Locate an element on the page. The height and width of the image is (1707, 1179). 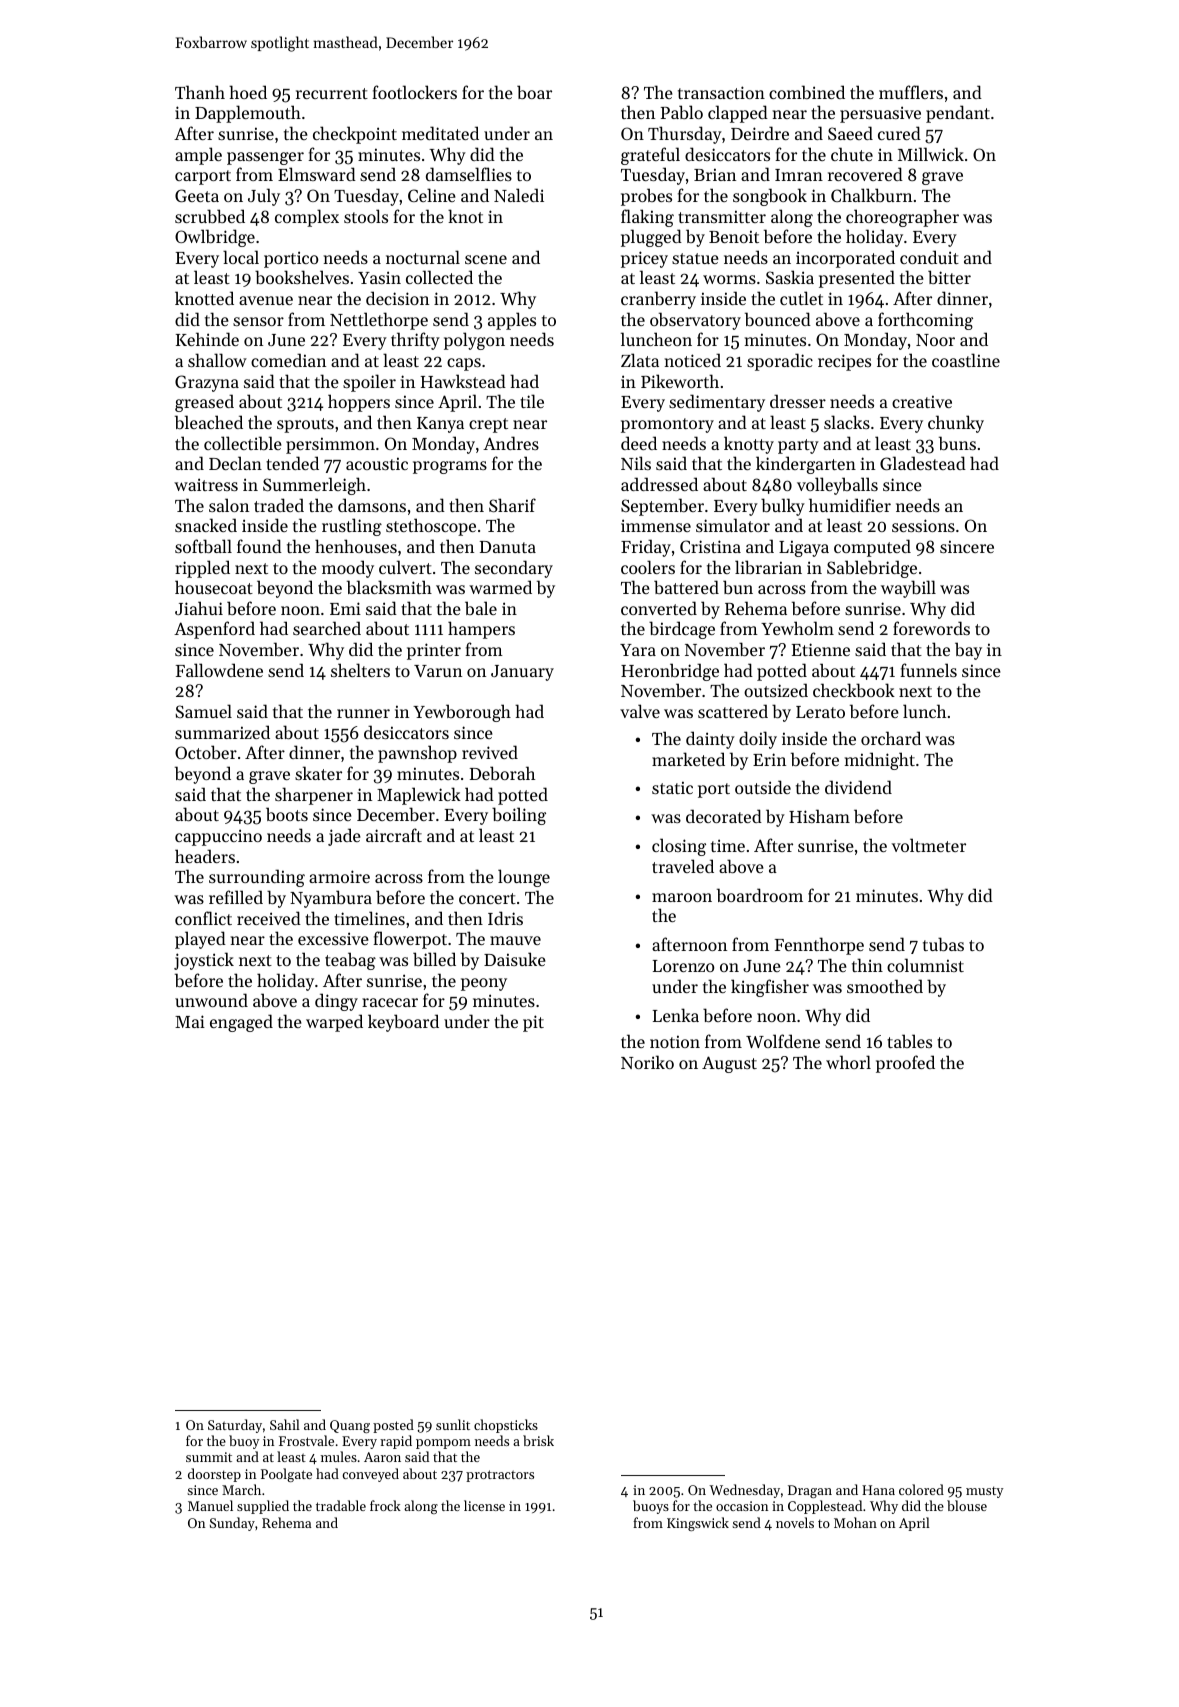
pit is located at coordinates (533, 1023).
